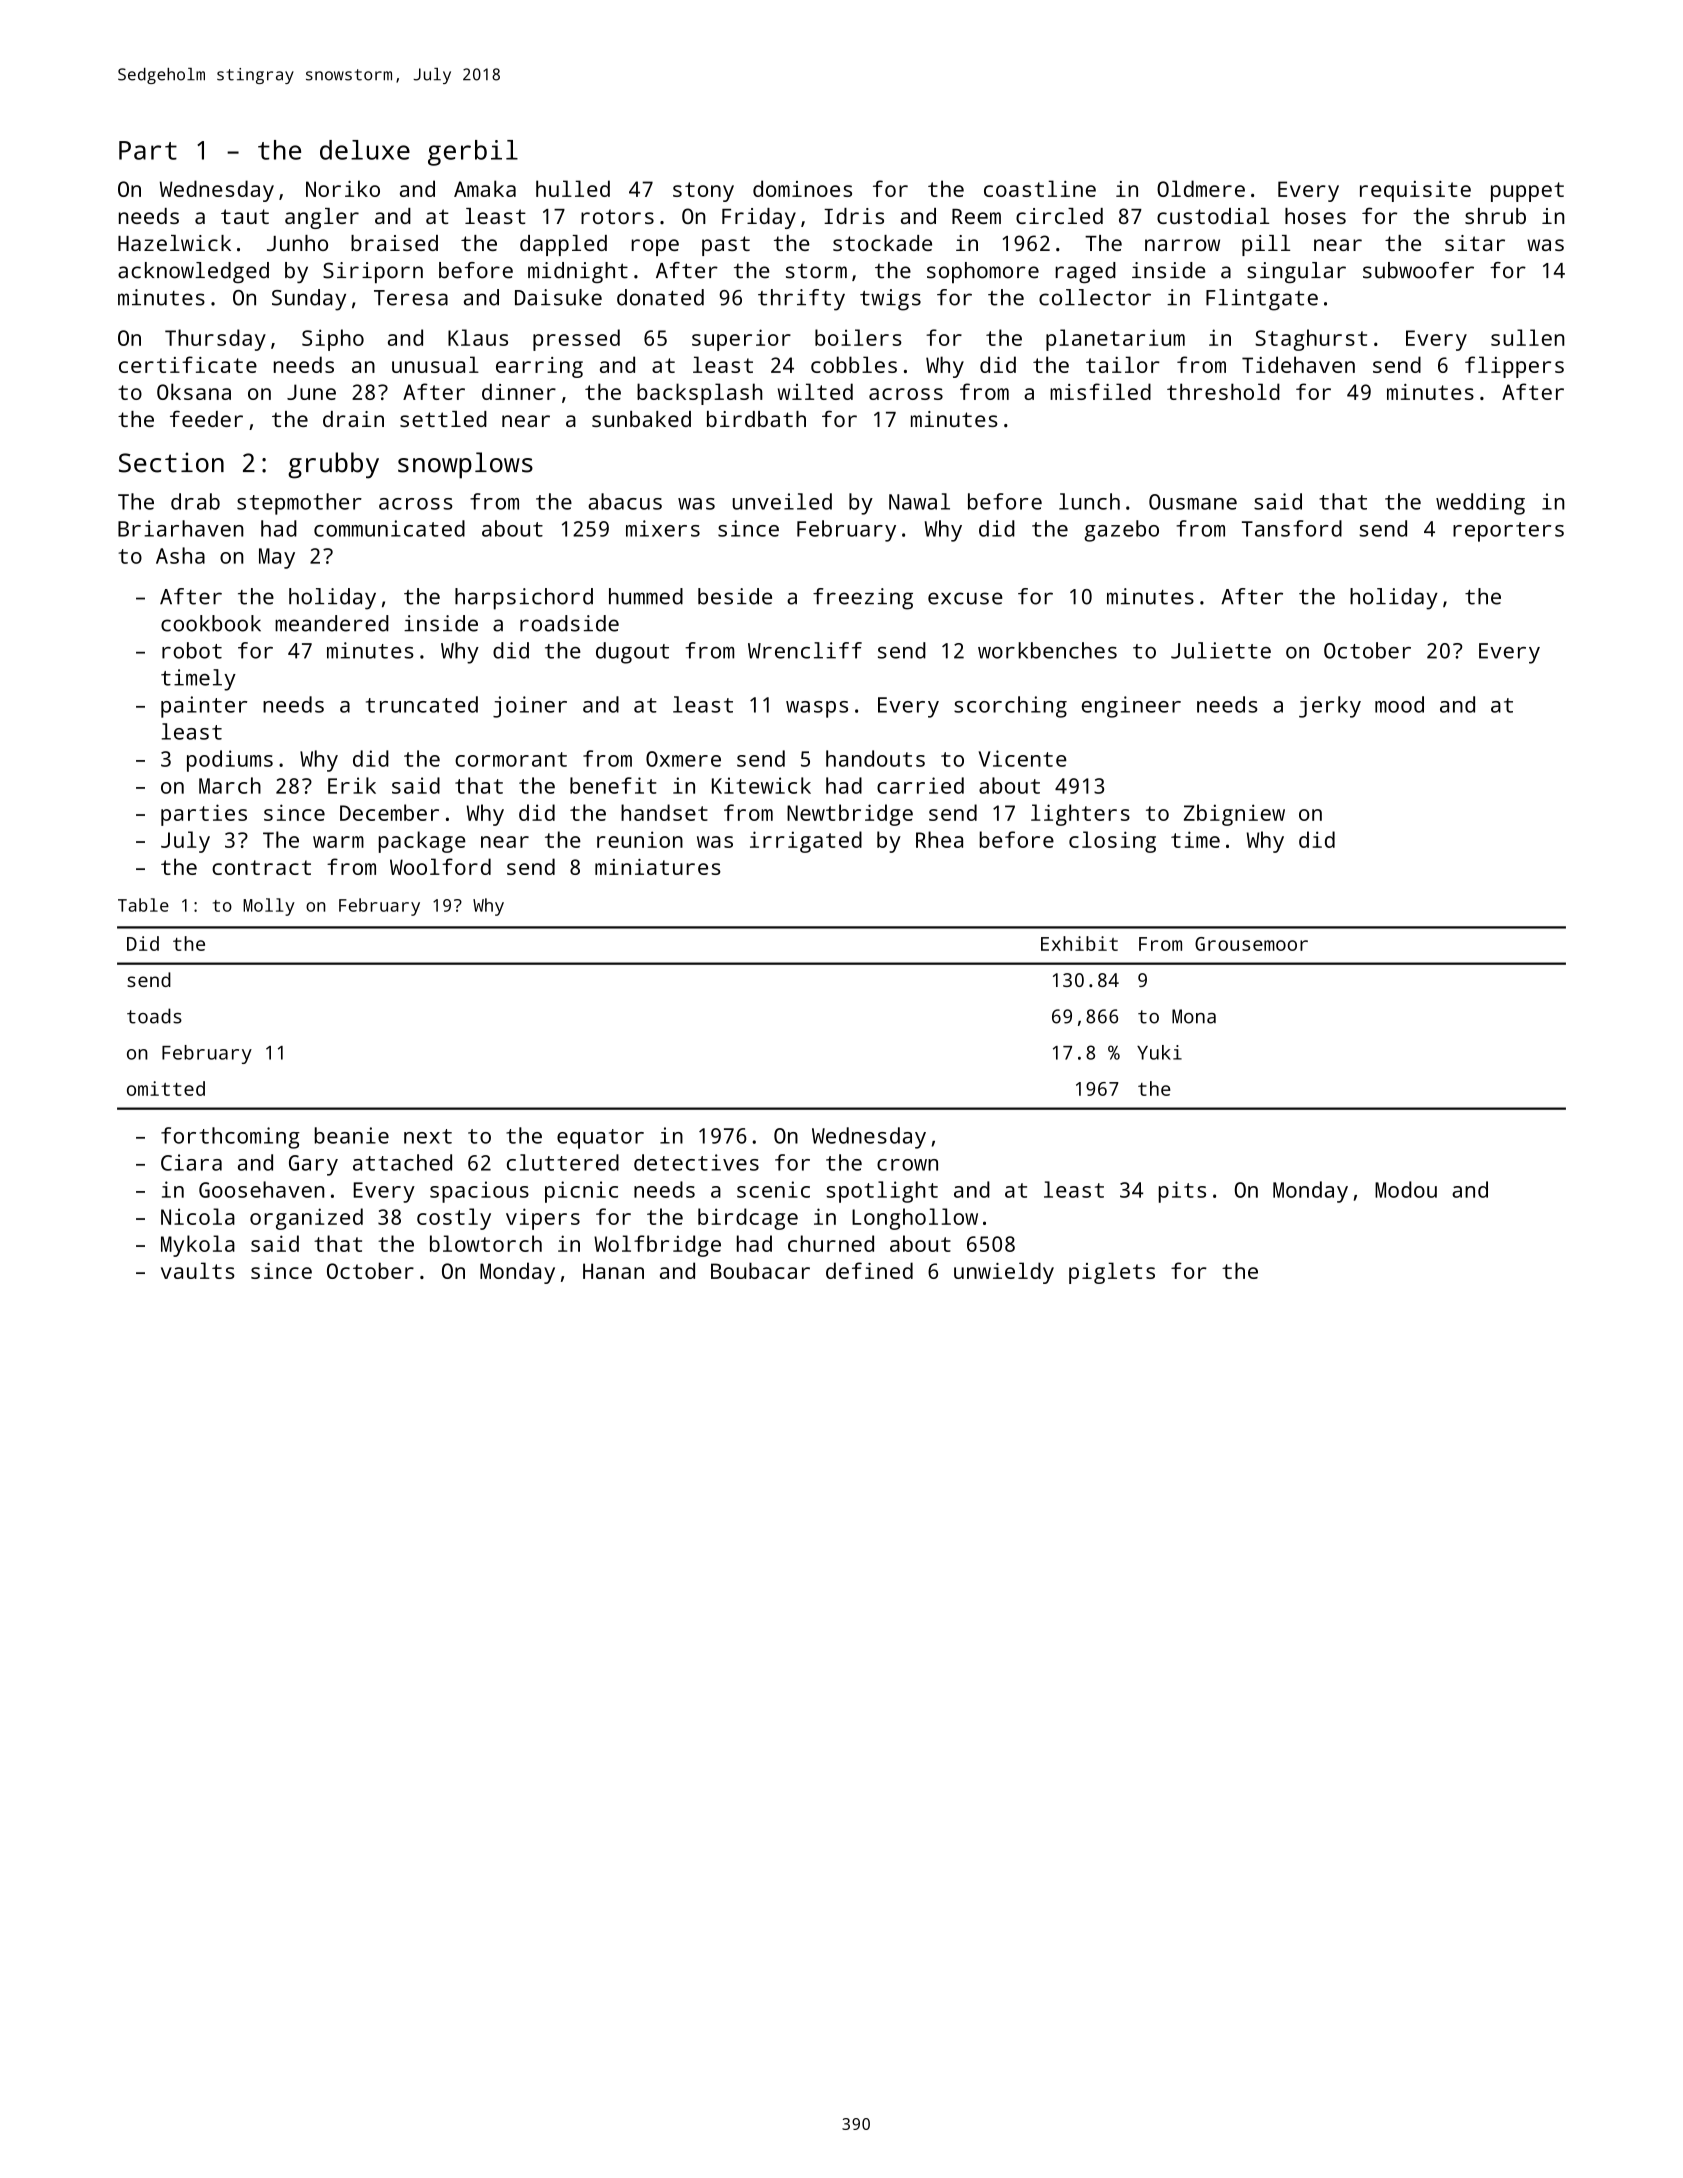  I want to click on mood, so click(1399, 704).
